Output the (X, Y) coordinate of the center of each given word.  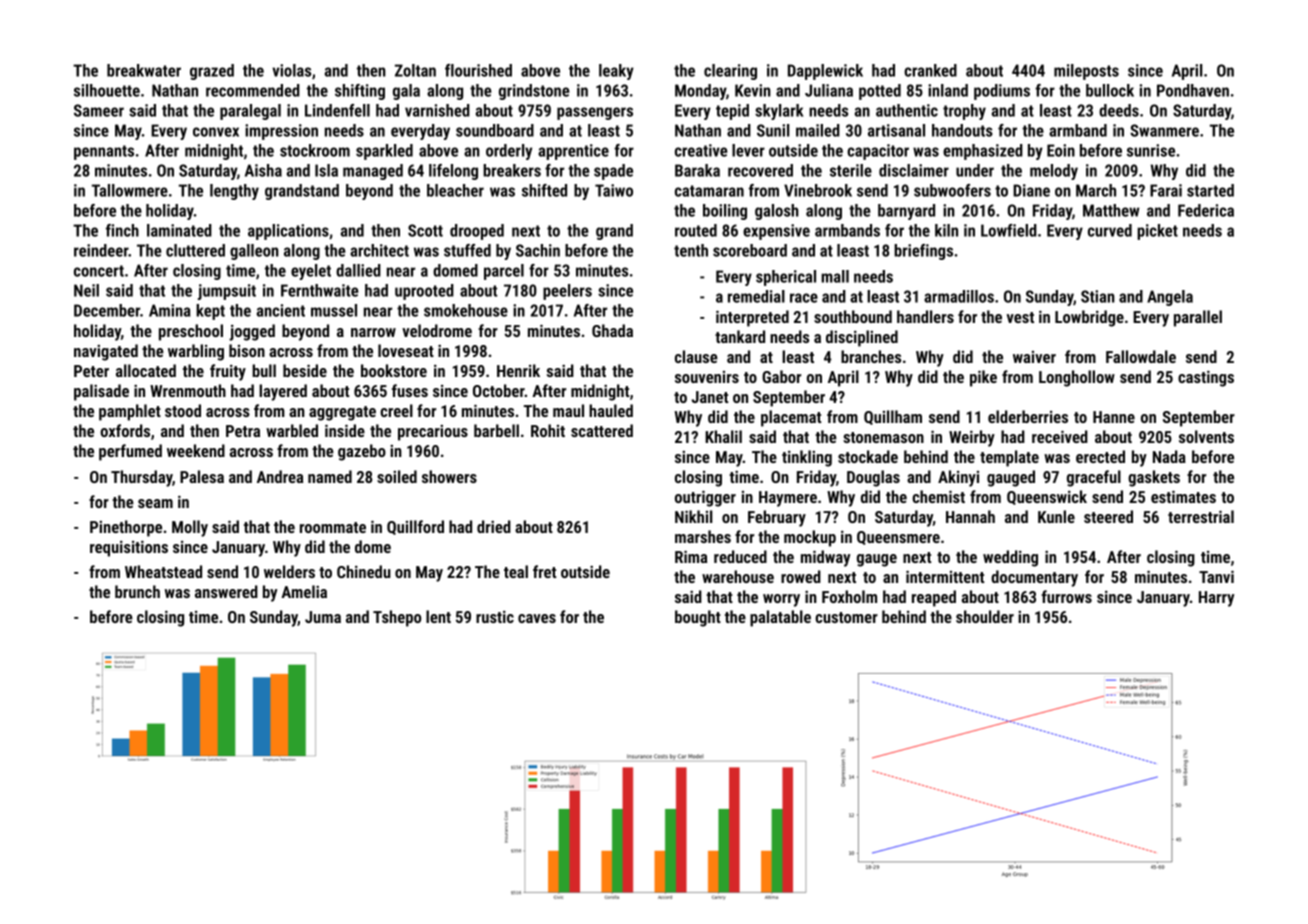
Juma (323, 617)
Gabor (781, 376)
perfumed (130, 452)
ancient (281, 310)
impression (281, 132)
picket (1157, 232)
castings (1206, 378)
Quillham (893, 417)
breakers (512, 170)
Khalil (723, 436)
